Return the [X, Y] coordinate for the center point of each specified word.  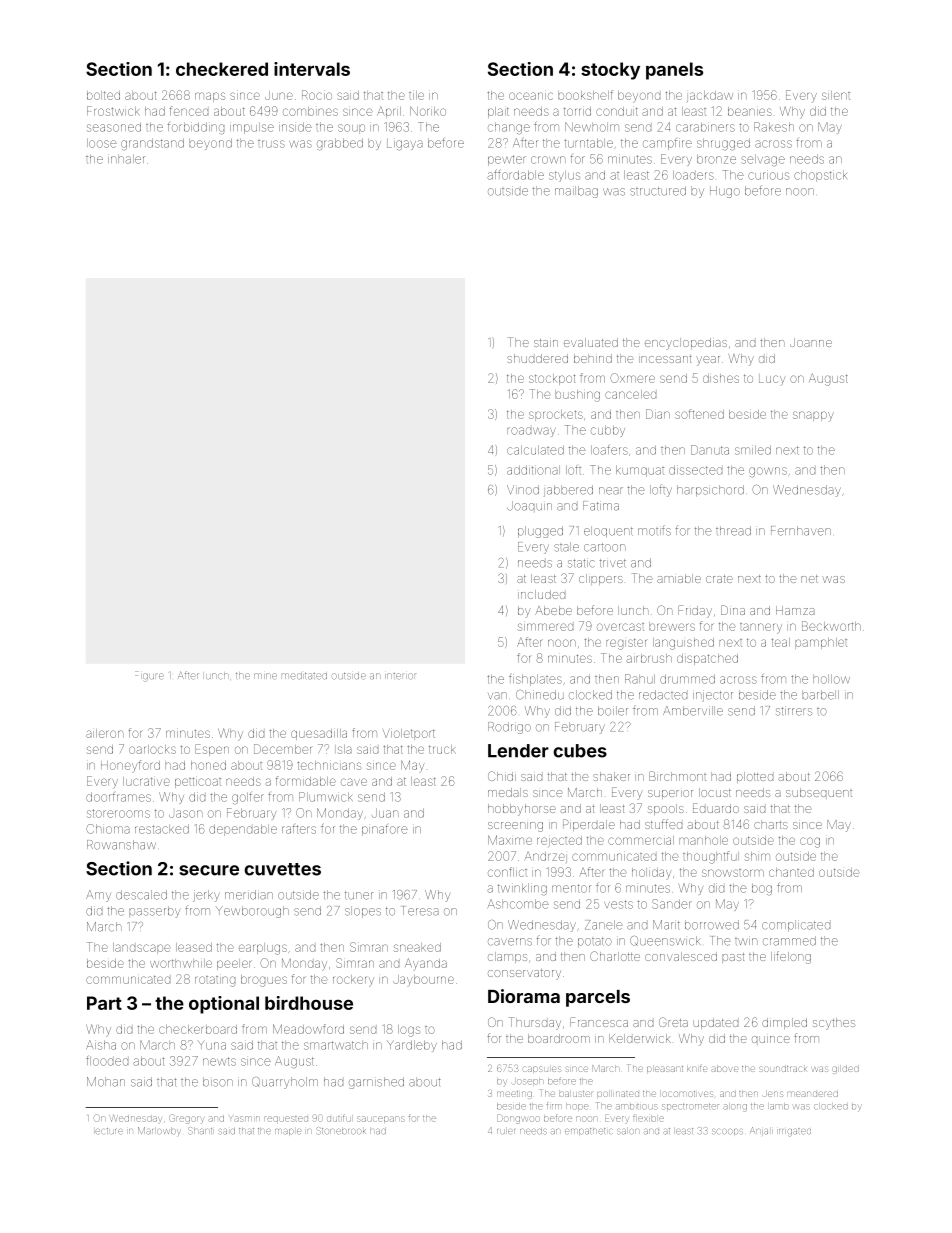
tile [416, 95]
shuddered [537, 358]
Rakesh [774, 127]
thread [733, 531]
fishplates [535, 680]
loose [102, 143]
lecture [109, 1131]
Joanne [811, 342]
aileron [105, 733]
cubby [608, 431]
